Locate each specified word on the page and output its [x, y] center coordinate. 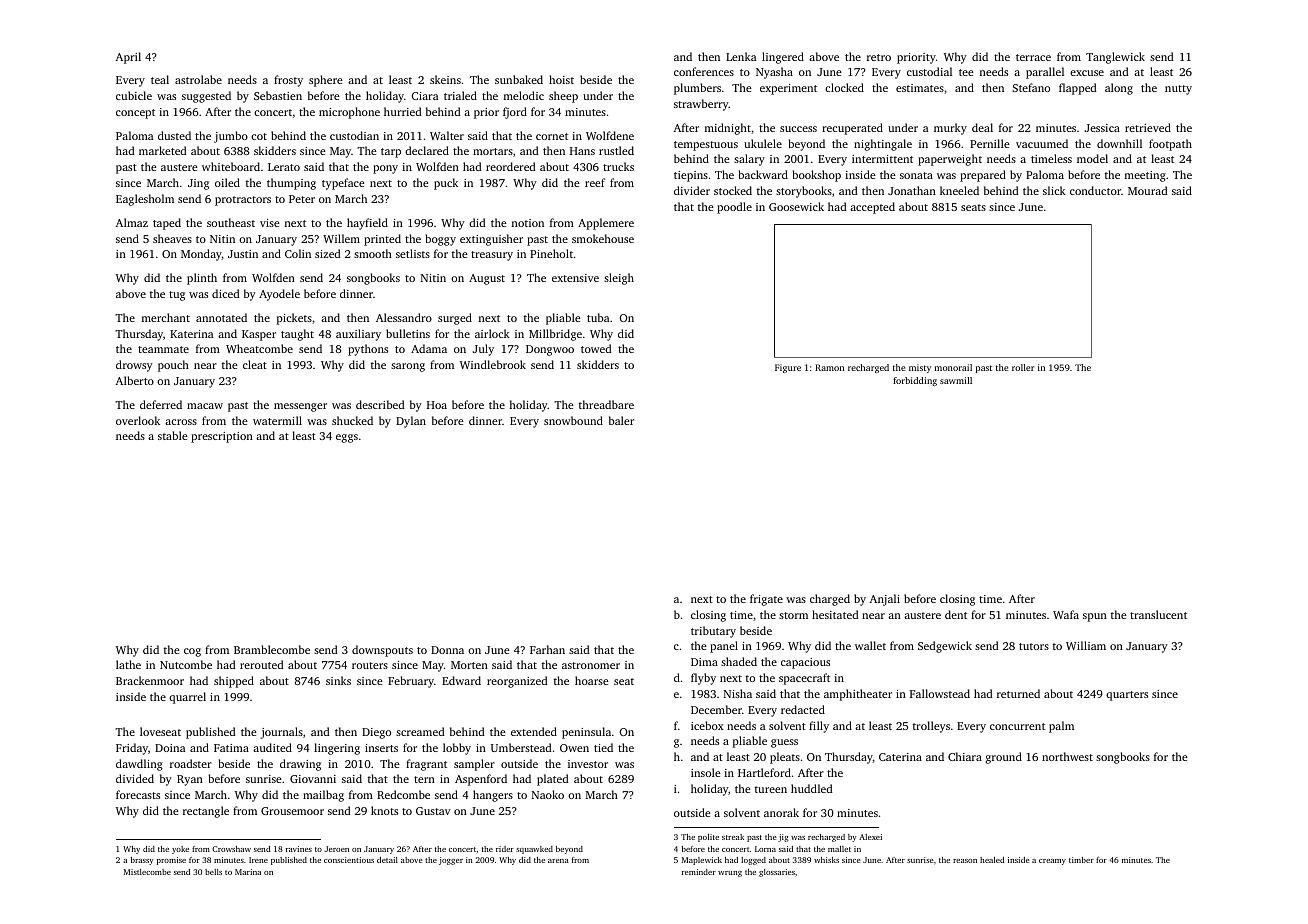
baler [621, 420]
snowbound [573, 420]
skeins [445, 79]
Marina [248, 872]
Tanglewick [1115, 58]
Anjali [885, 600]
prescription [222, 437]
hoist [561, 79]
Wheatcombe [259, 348]
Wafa [1066, 614]
